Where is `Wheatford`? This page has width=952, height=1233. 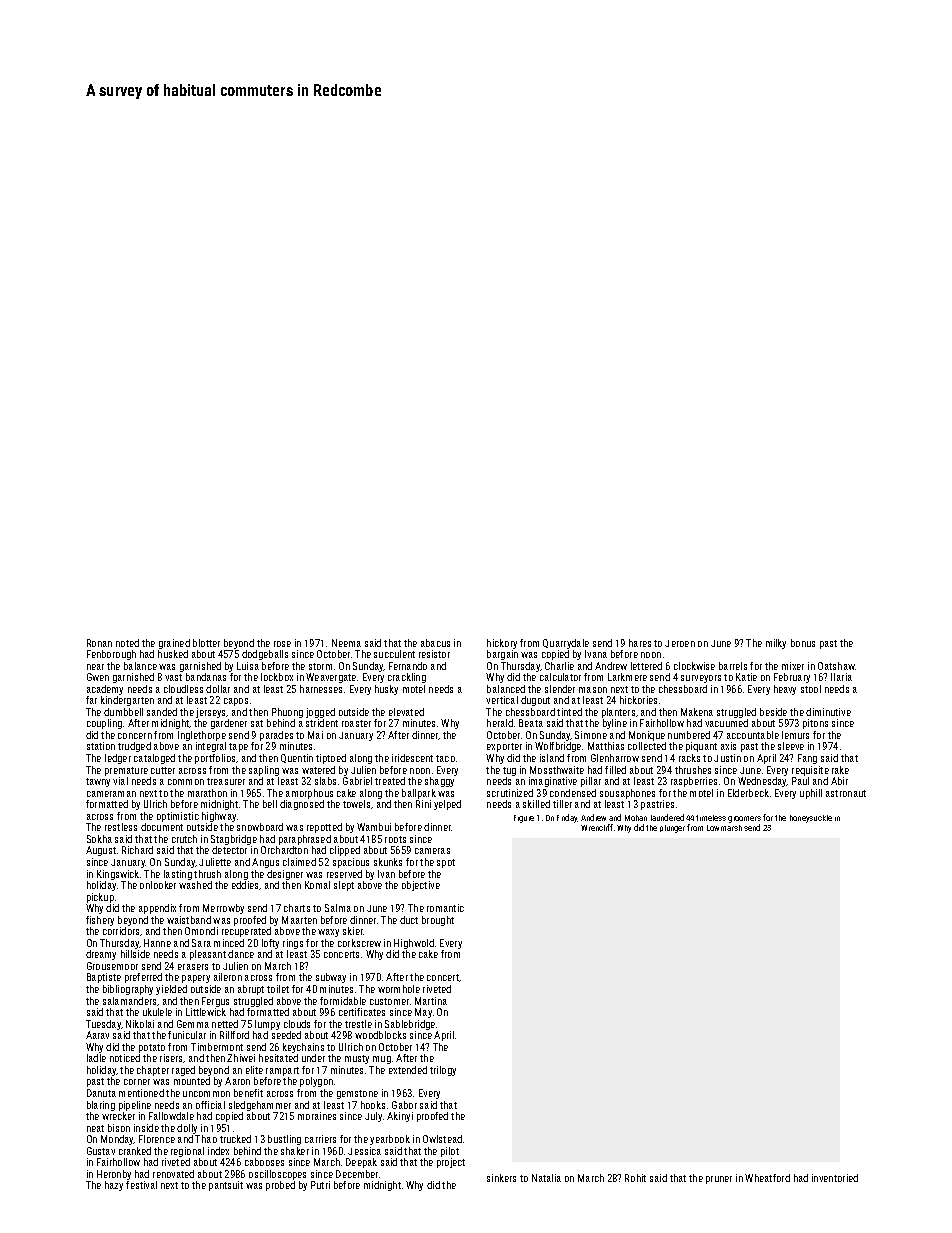
Wheatford is located at coordinates (767, 1178).
